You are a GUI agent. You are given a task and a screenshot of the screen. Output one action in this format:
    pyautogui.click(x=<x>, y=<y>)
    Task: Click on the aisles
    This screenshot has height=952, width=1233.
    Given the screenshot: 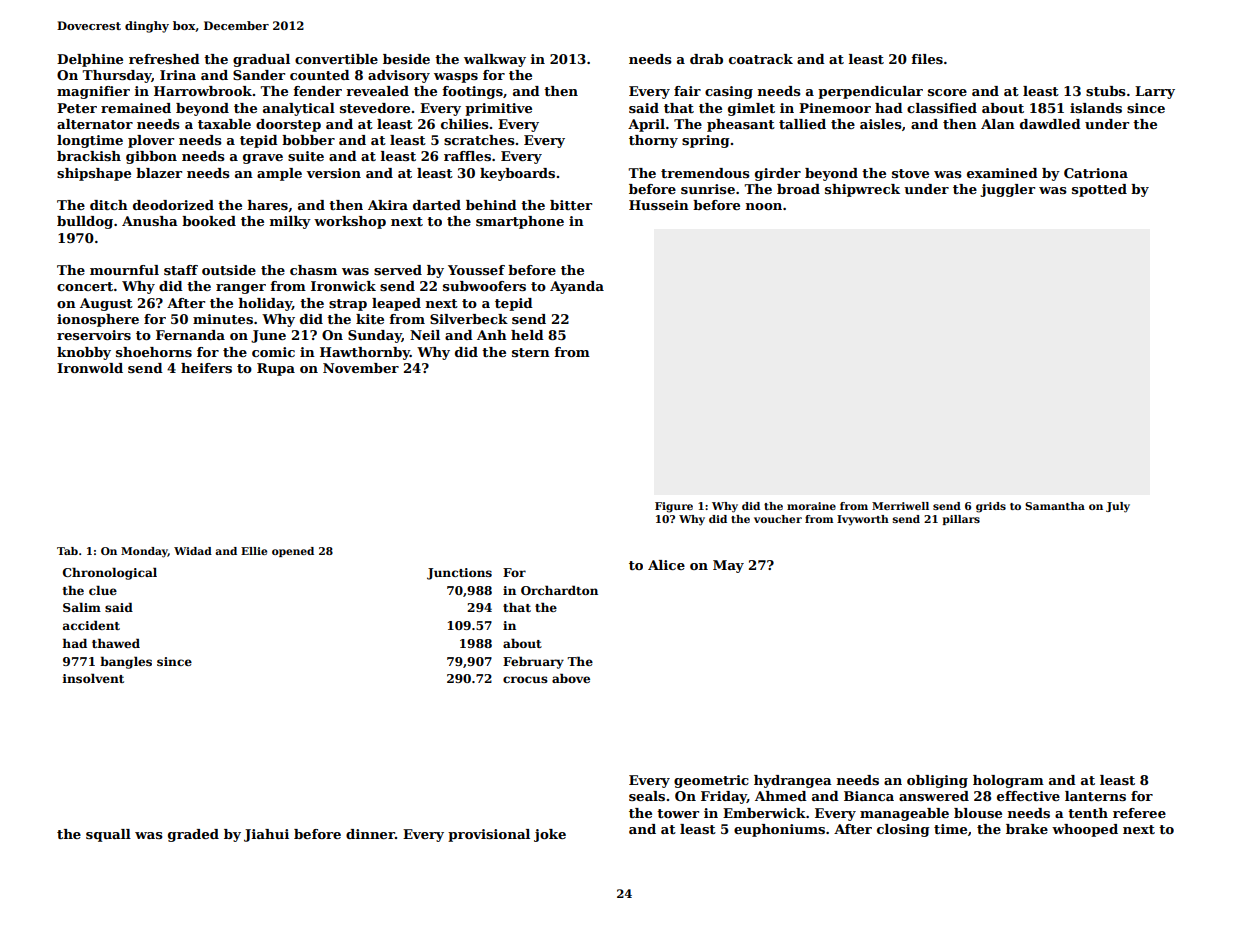 What is the action you would take?
    pyautogui.click(x=881, y=124)
